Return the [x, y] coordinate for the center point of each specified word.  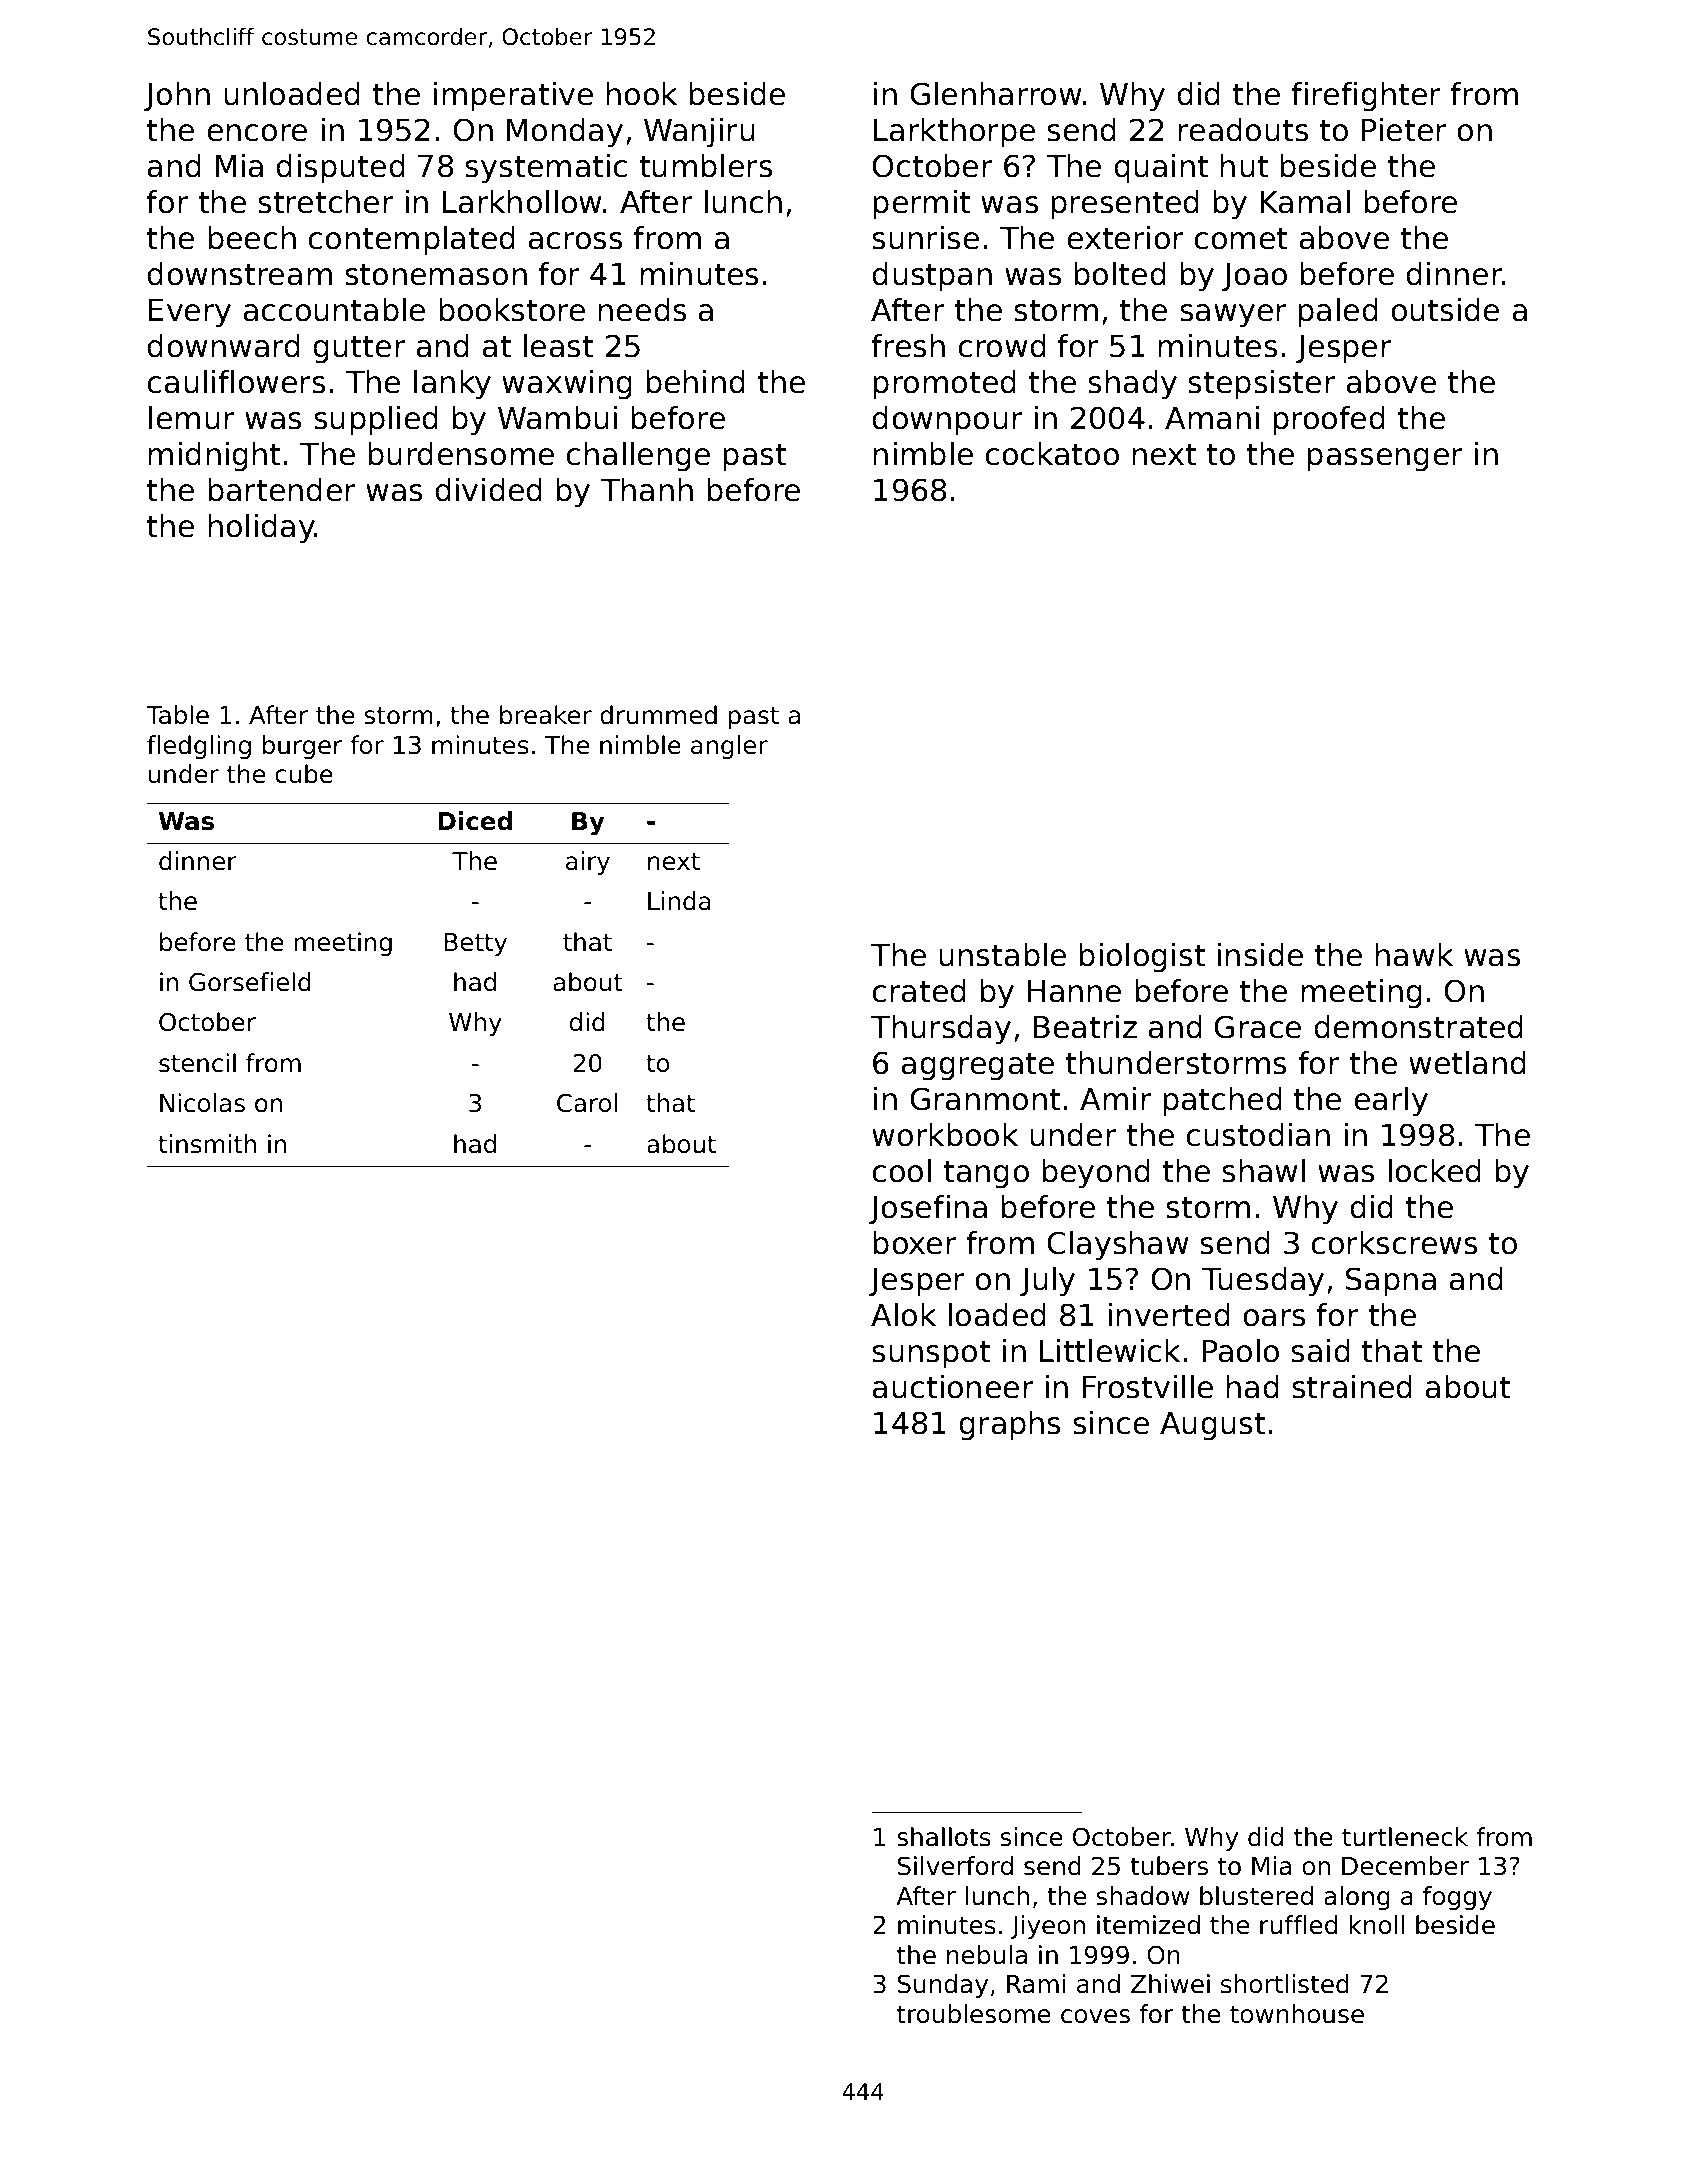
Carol [587, 1103]
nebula [987, 1955]
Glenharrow [995, 94]
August [1212, 1426]
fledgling [199, 747]
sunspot [931, 1355]
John [177, 96]
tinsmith [207, 1144]
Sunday [943, 1986]
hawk [1414, 955]
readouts [1243, 130]
